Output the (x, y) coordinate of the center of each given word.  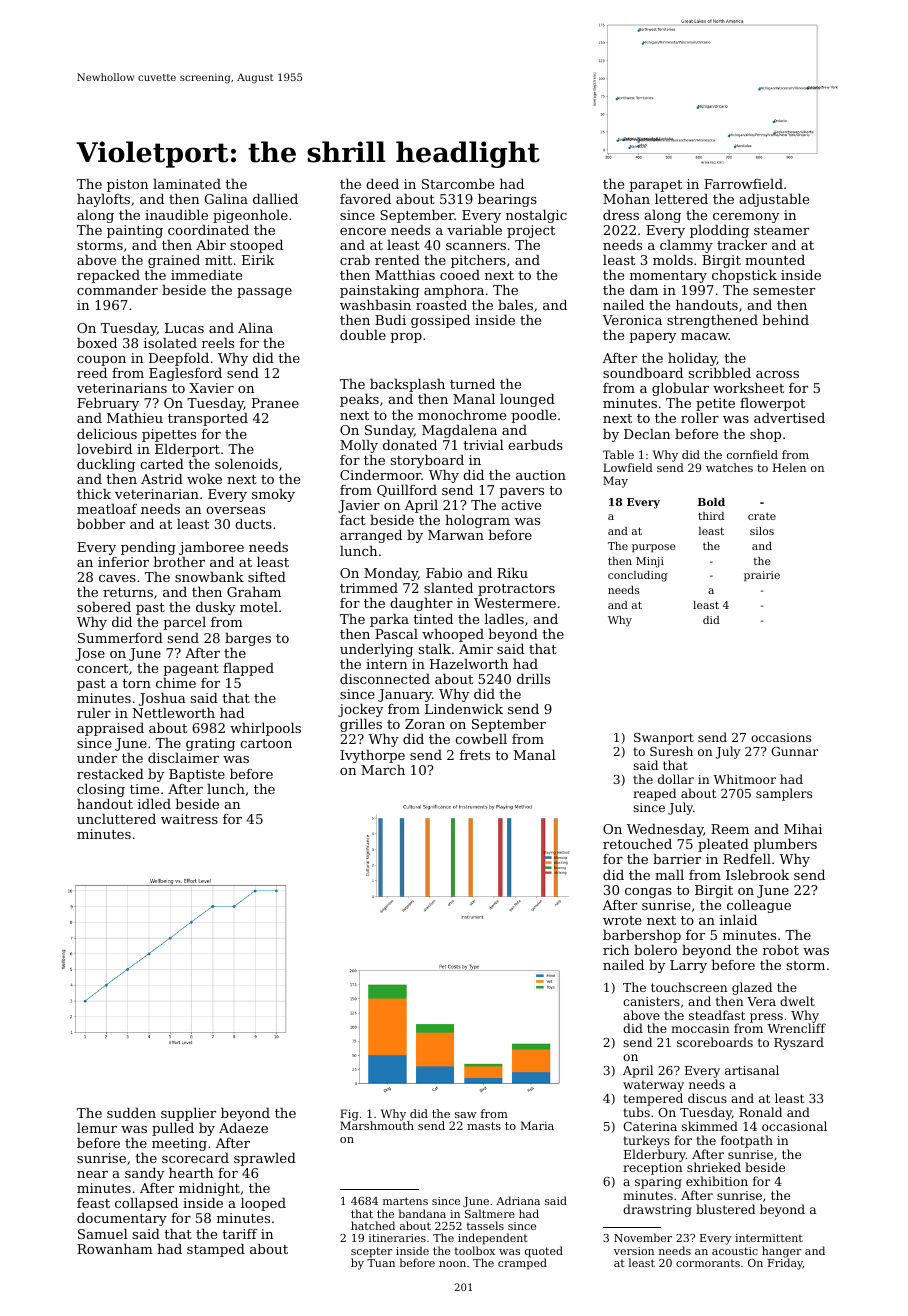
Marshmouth (377, 1125)
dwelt (797, 1001)
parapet (655, 187)
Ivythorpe (372, 756)
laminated (187, 183)
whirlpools (265, 729)
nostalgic (536, 216)
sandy (144, 1174)
